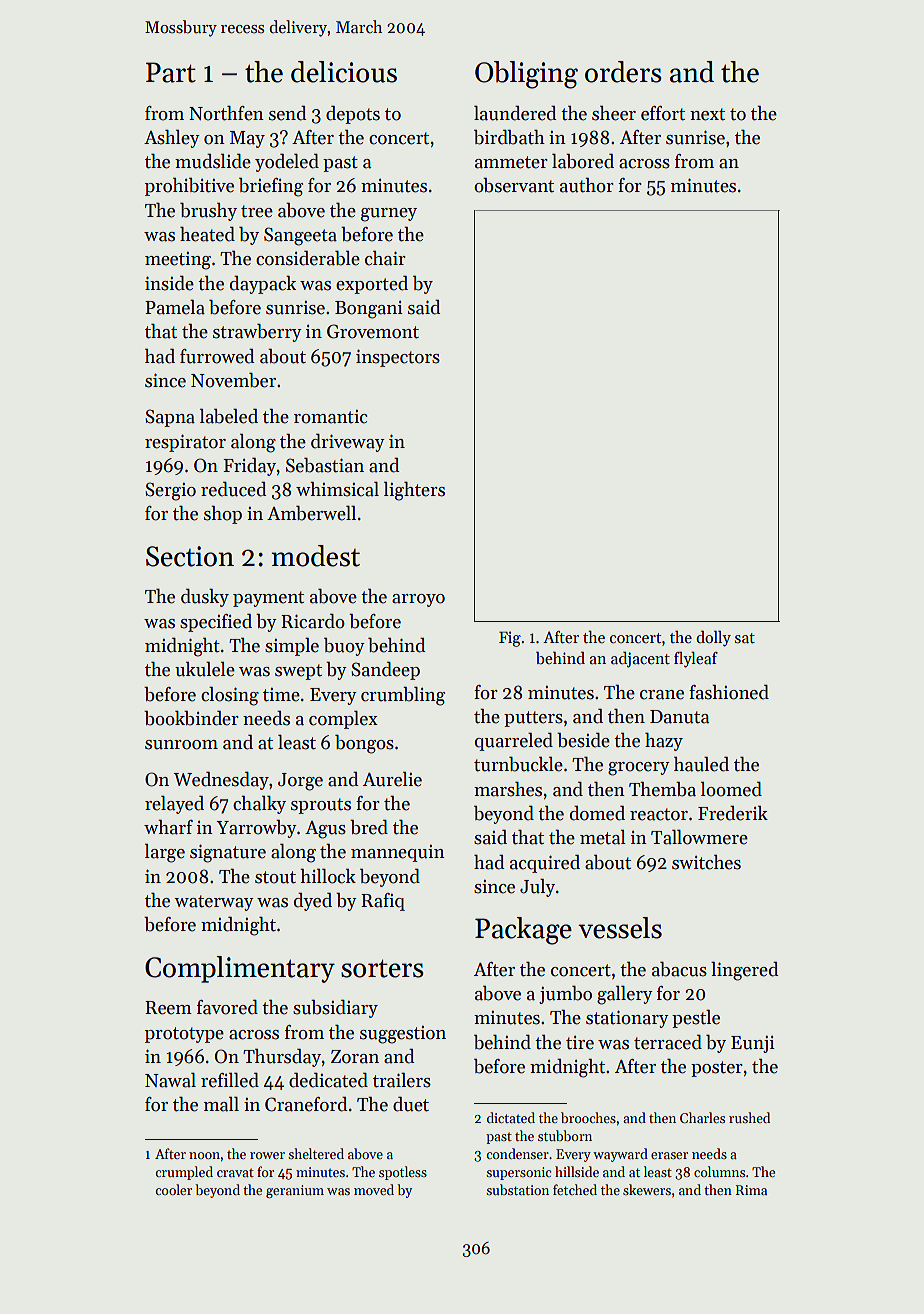 Image resolution: width=924 pixels, height=1314 pixels. What do you see at coordinates (204, 1155) in the document?
I see `noon` at bounding box center [204, 1155].
